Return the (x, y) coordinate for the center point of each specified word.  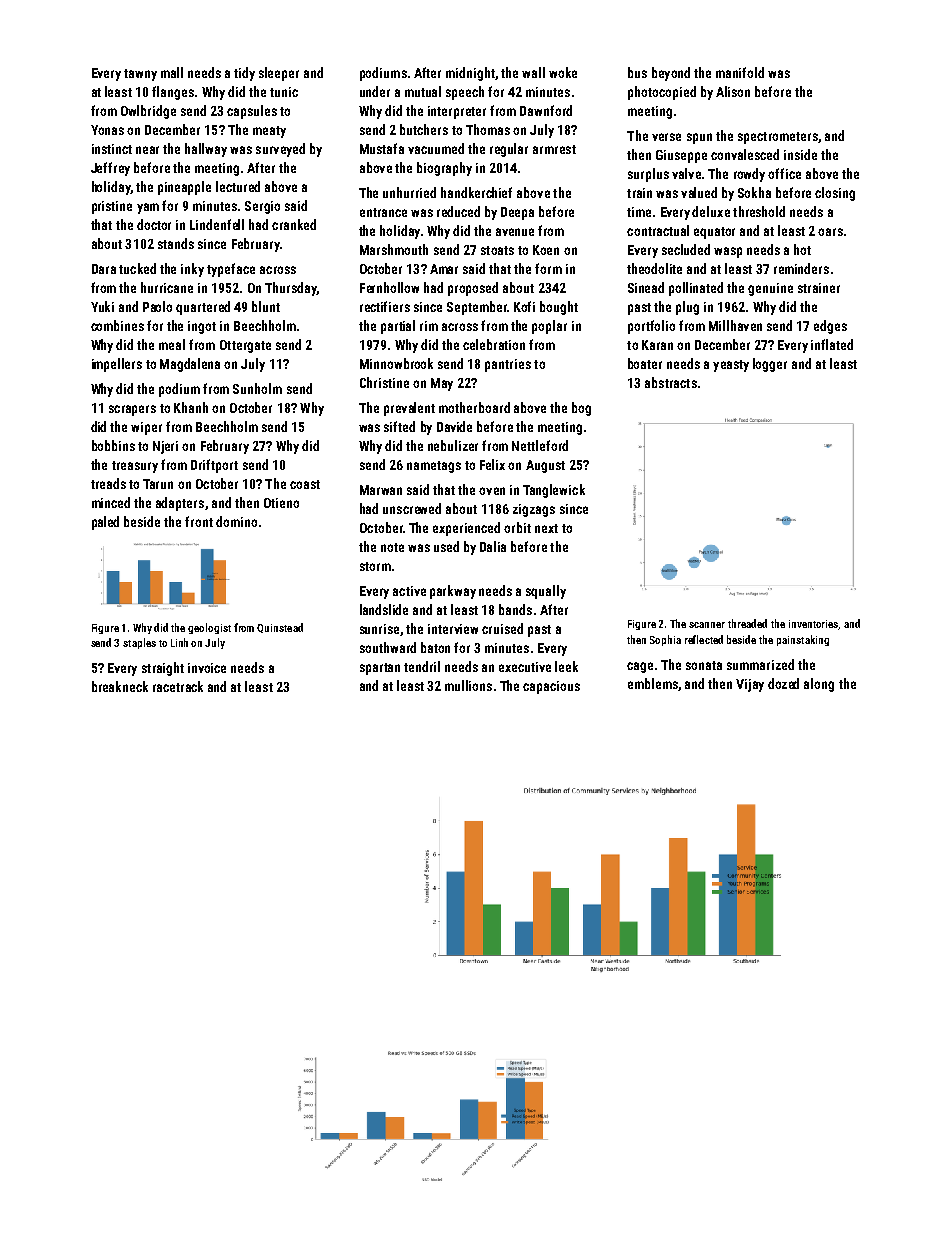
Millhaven (735, 325)
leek (566, 666)
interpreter (457, 112)
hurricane (167, 287)
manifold (740, 72)
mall (172, 72)
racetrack (178, 686)
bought (559, 308)
